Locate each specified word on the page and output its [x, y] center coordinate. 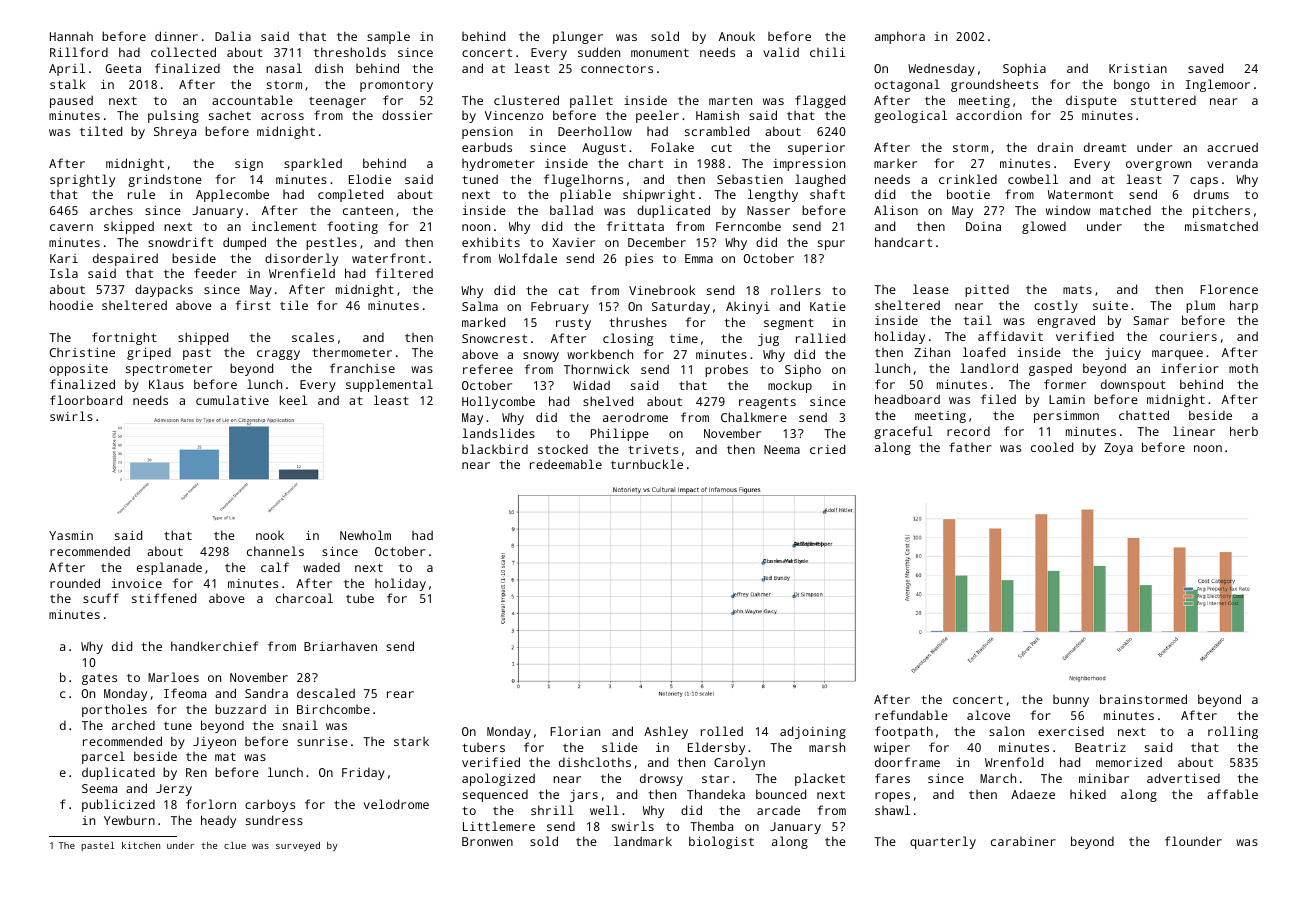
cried [827, 449]
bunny [1071, 701]
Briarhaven [340, 646]
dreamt [1105, 147]
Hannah [71, 36]
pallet [591, 101]
